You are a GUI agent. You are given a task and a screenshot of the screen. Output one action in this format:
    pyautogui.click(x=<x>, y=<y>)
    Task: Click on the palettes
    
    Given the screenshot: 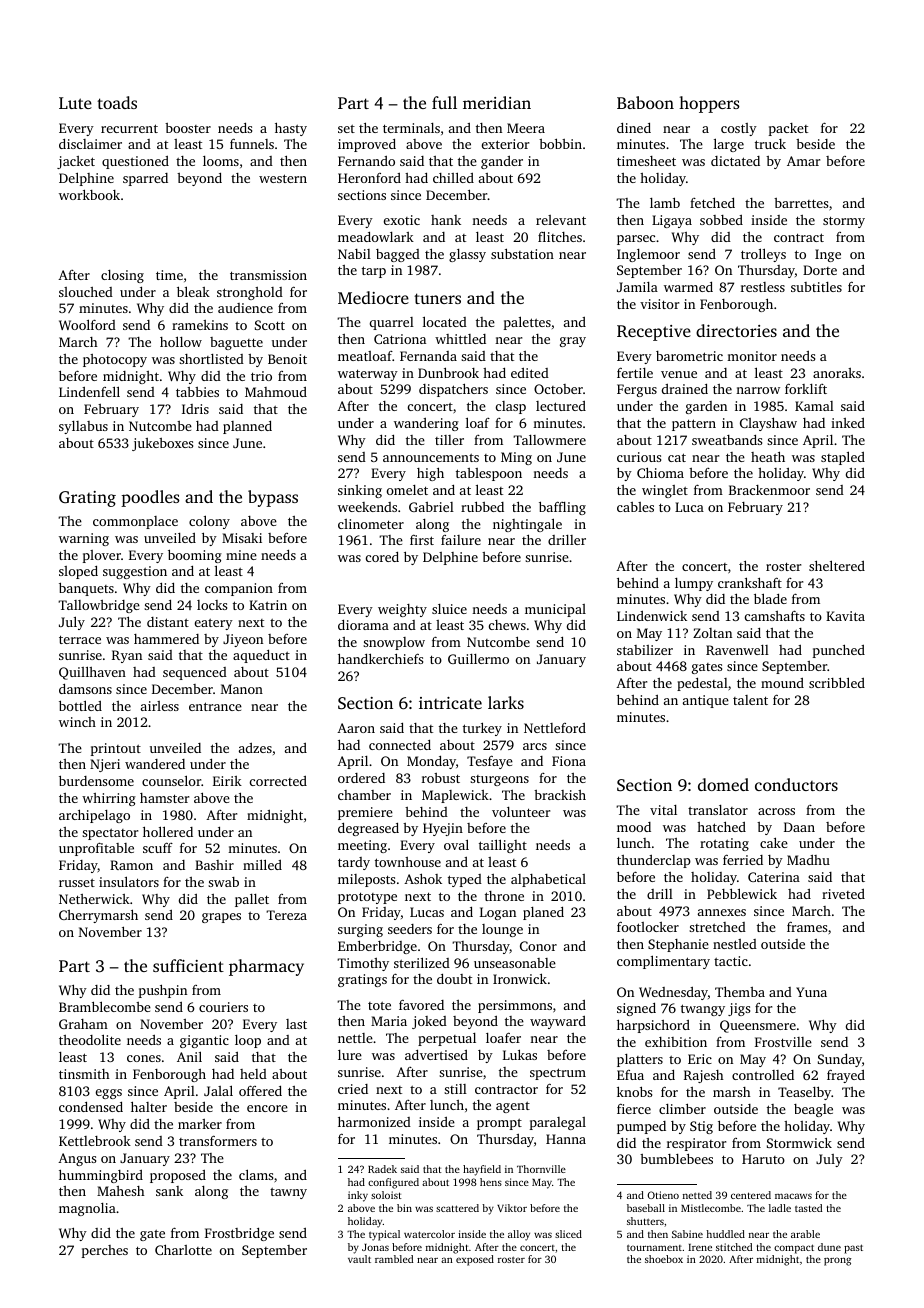 What is the action you would take?
    pyautogui.click(x=527, y=323)
